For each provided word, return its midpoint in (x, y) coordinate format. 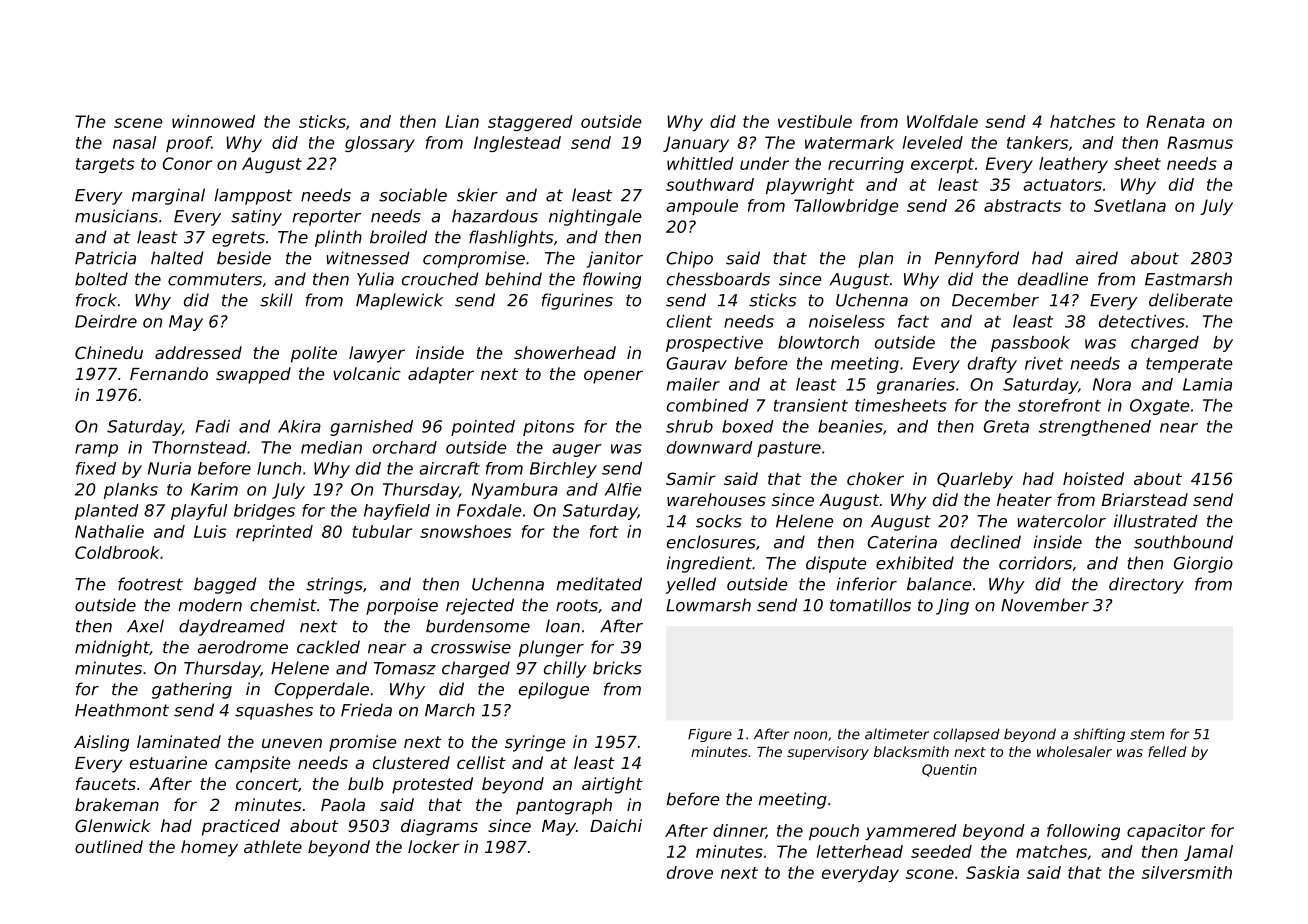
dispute (836, 564)
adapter (441, 375)
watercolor (1061, 521)
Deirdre (106, 321)
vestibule (815, 121)
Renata (1175, 121)
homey (209, 848)
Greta (1006, 426)
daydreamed (232, 627)
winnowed (213, 121)
